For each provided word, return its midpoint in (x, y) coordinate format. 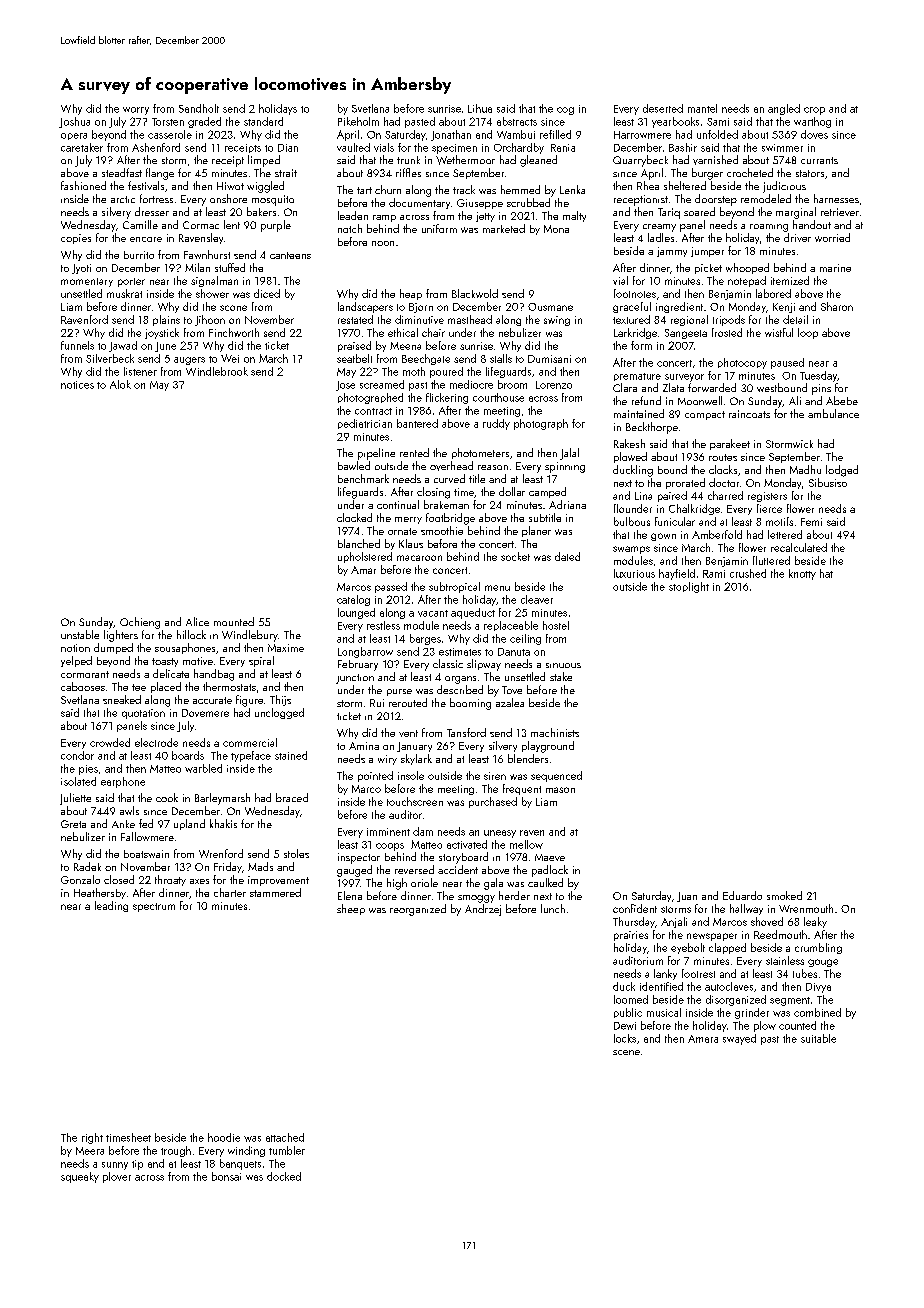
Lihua (480, 108)
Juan (687, 897)
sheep (351, 909)
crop (814, 111)
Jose (345, 386)
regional (689, 320)
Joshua (74, 122)
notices (77, 385)
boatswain (146, 854)
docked (284, 1176)
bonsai (226, 1176)
